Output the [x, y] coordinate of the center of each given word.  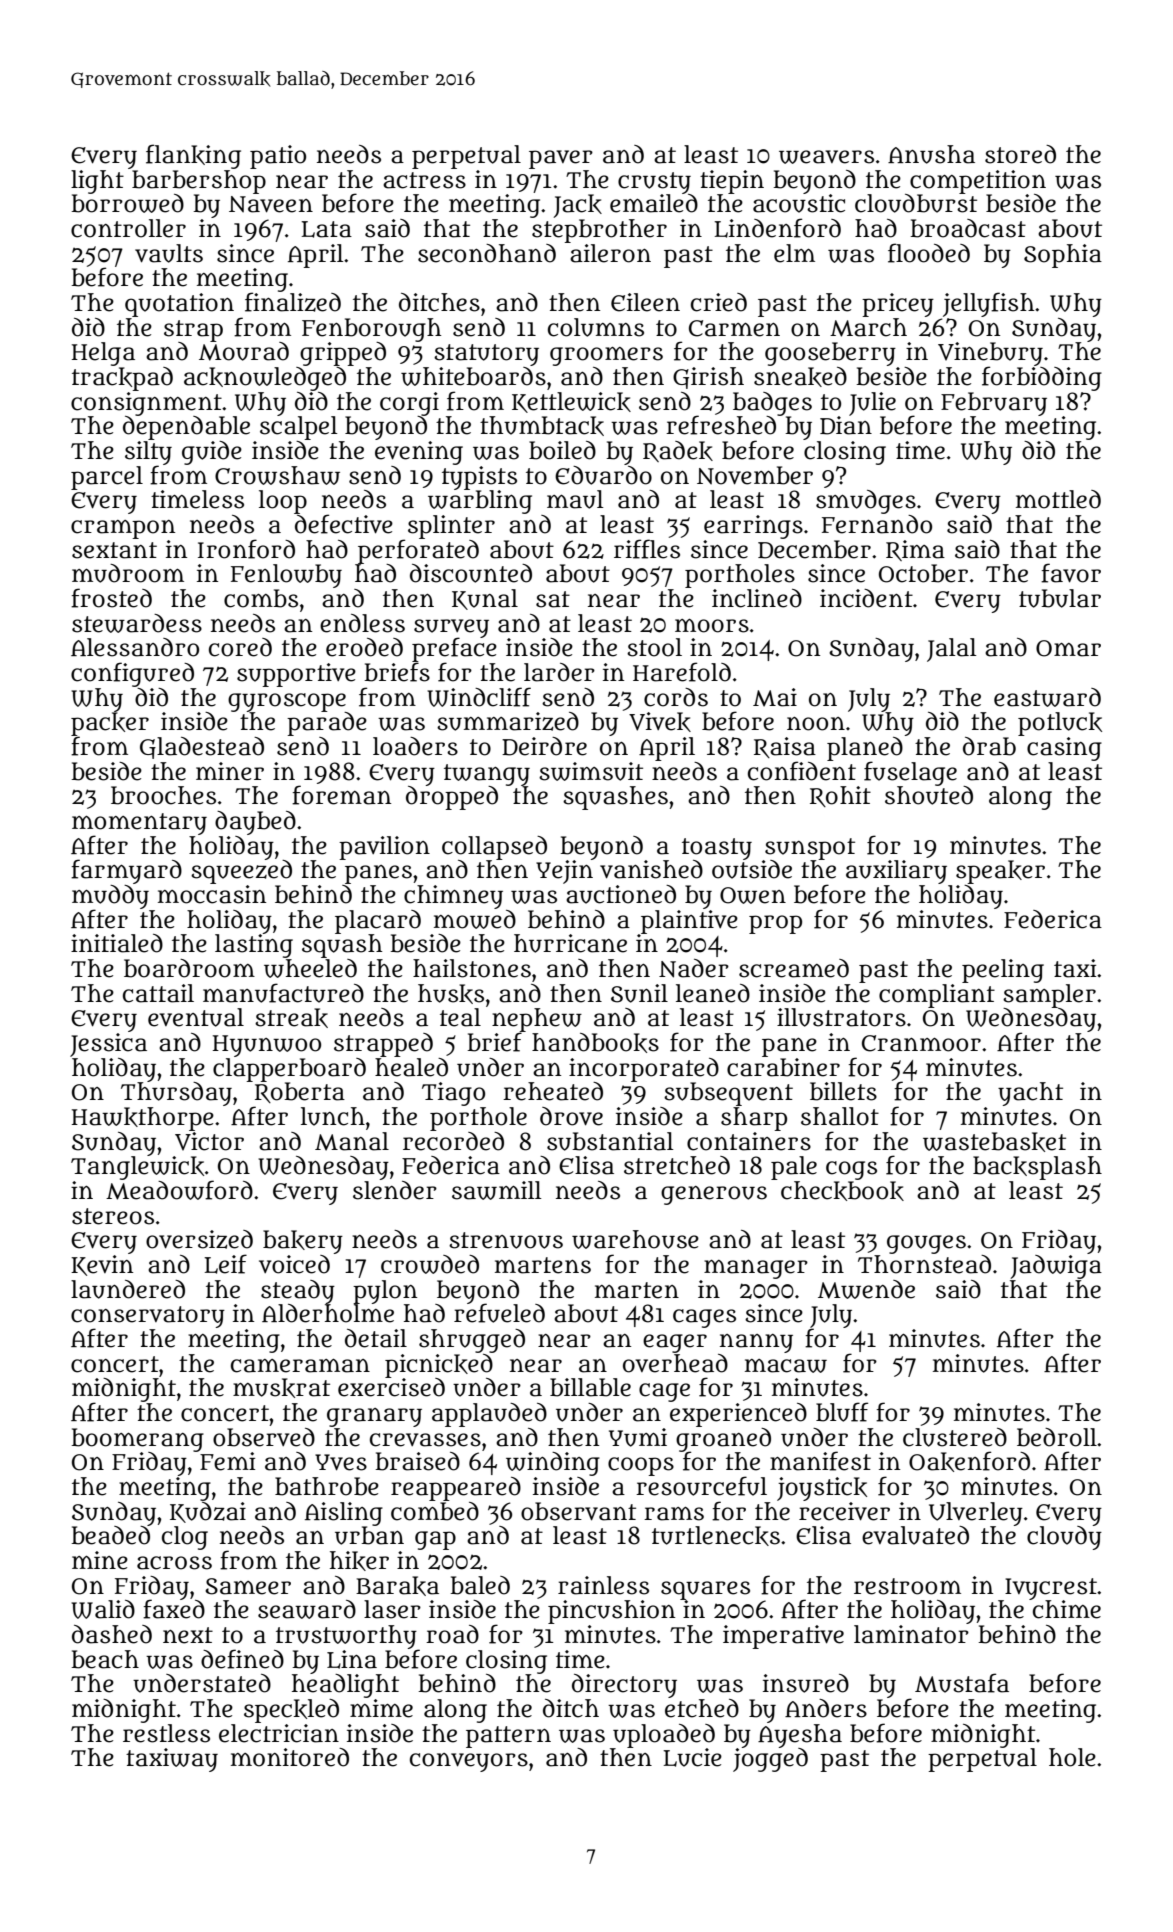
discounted [471, 573]
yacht [1030, 1094]
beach [105, 1659]
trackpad [122, 379]
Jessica [108, 1045]
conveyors [469, 1762]
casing [1064, 749]
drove [571, 1116]
